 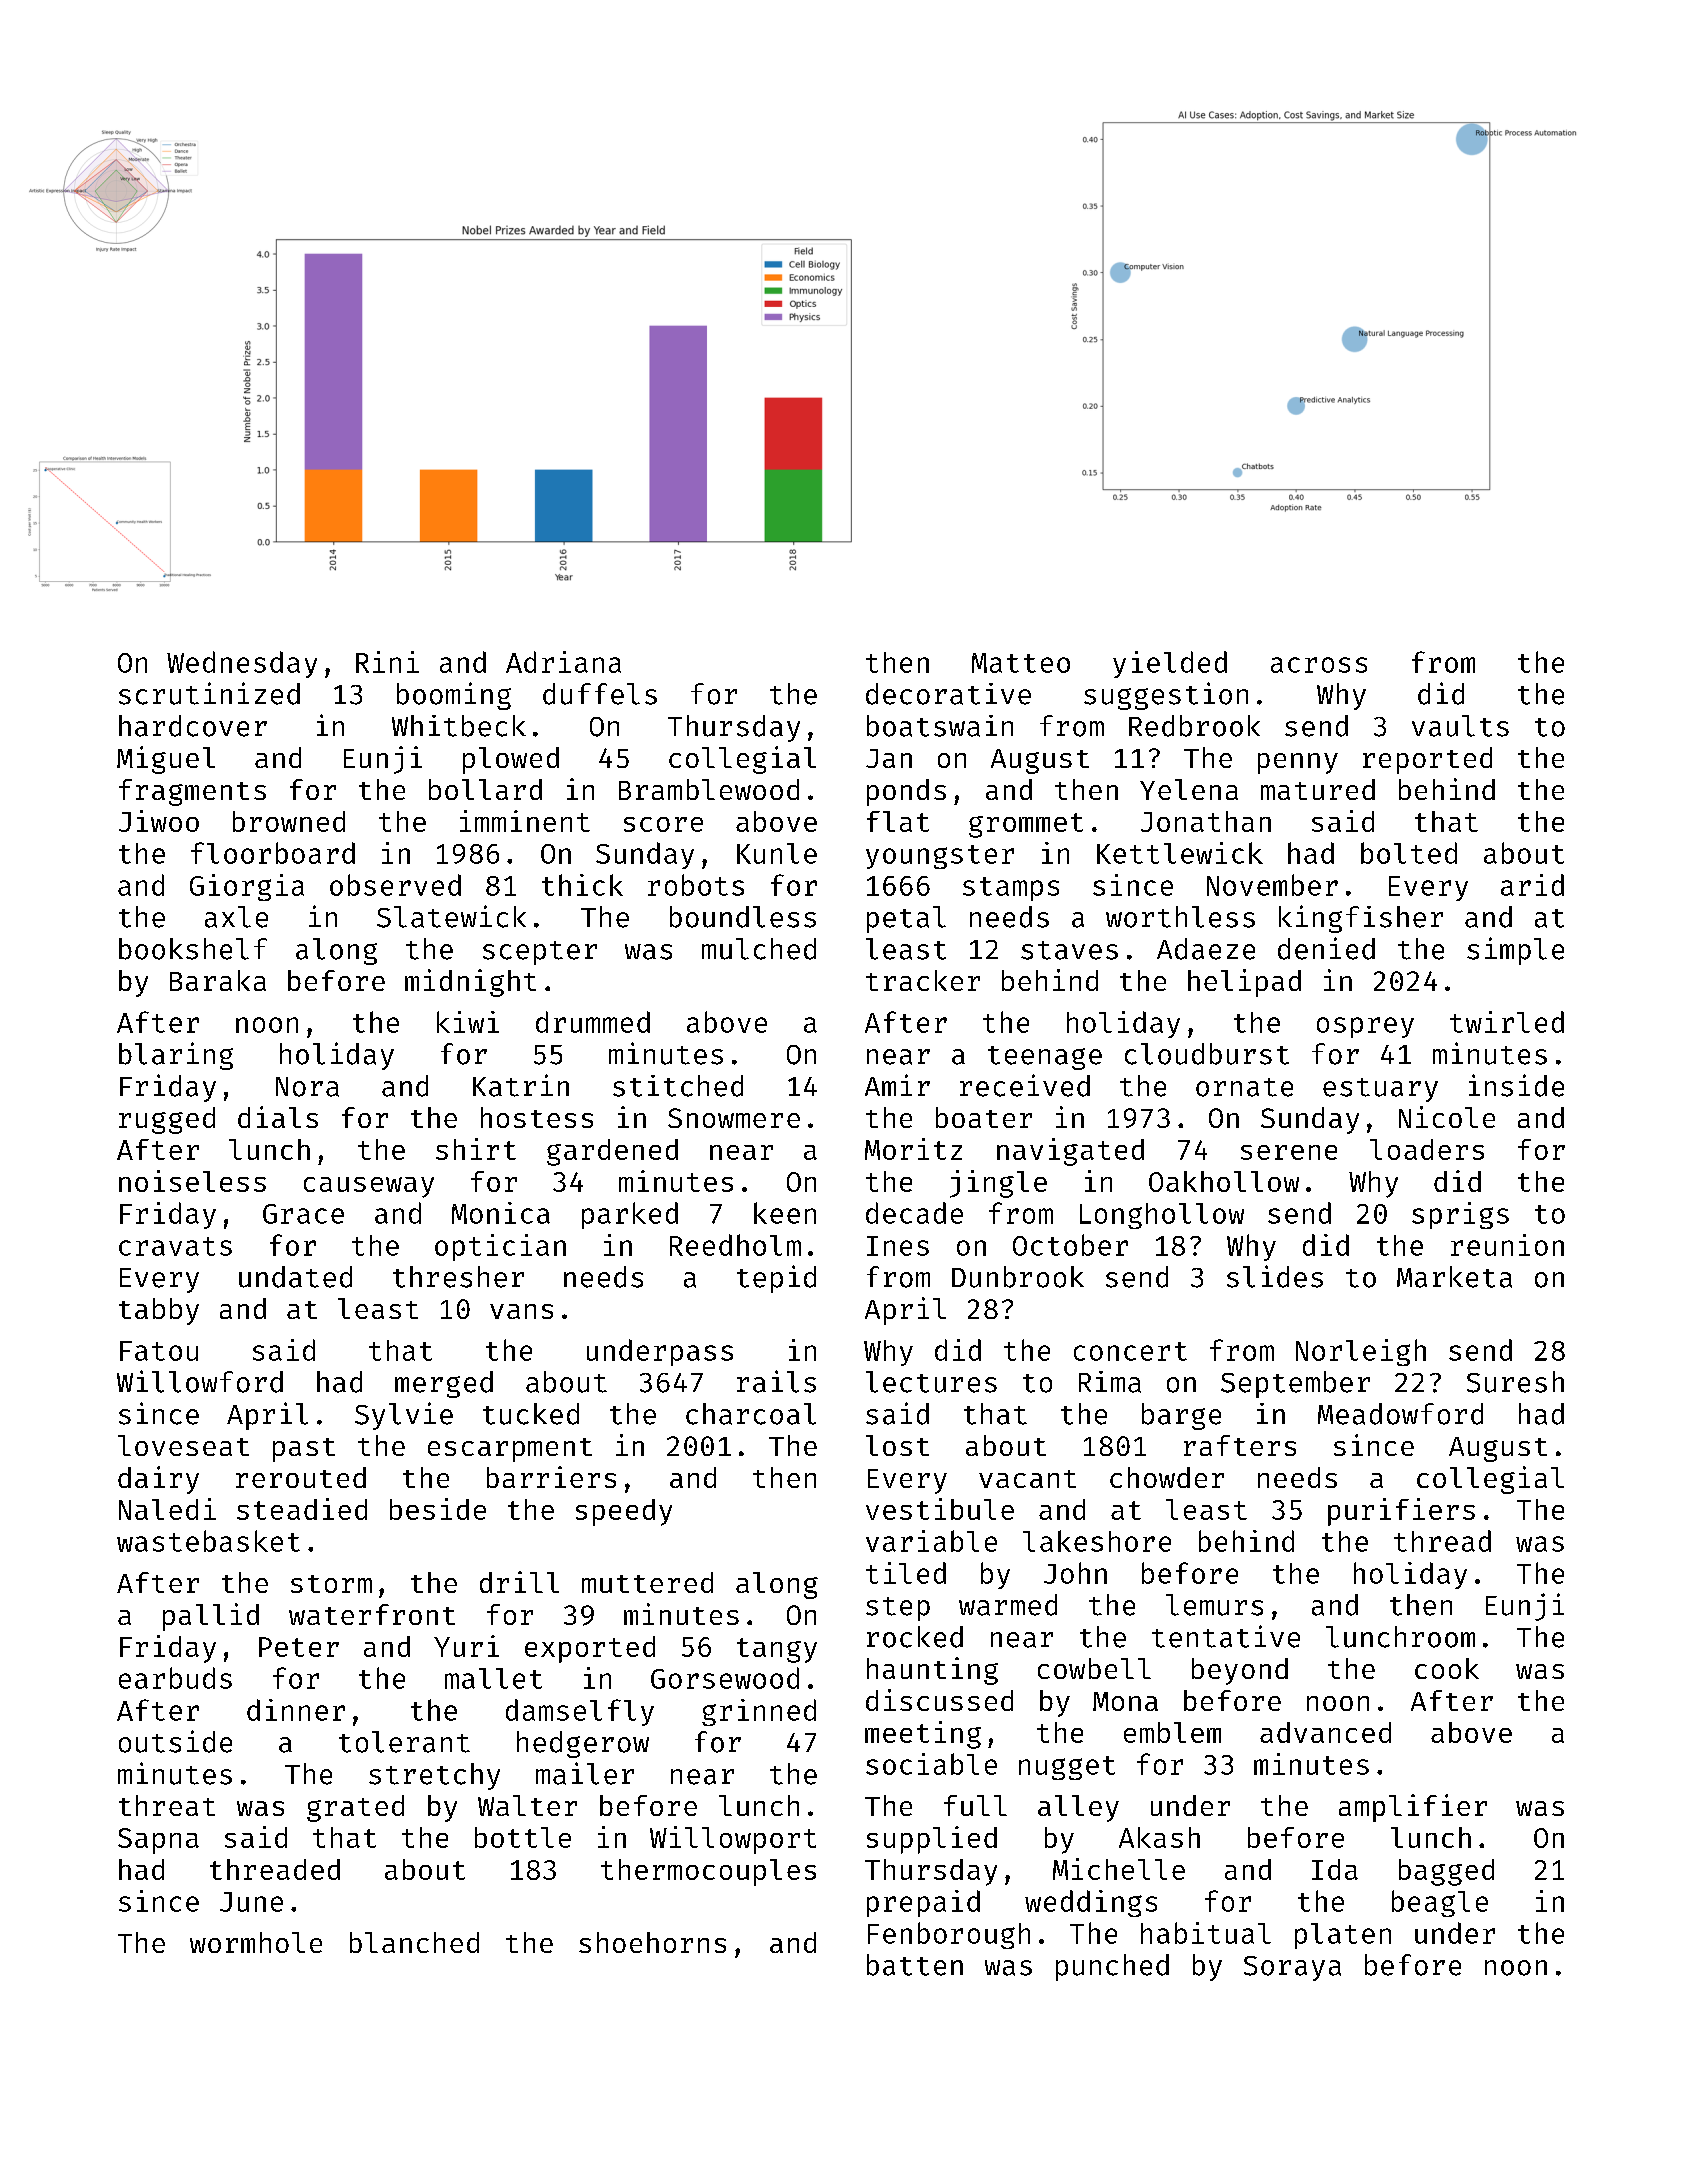 What do you see at coordinates (915, 1965) in the image?
I see `batten` at bounding box center [915, 1965].
